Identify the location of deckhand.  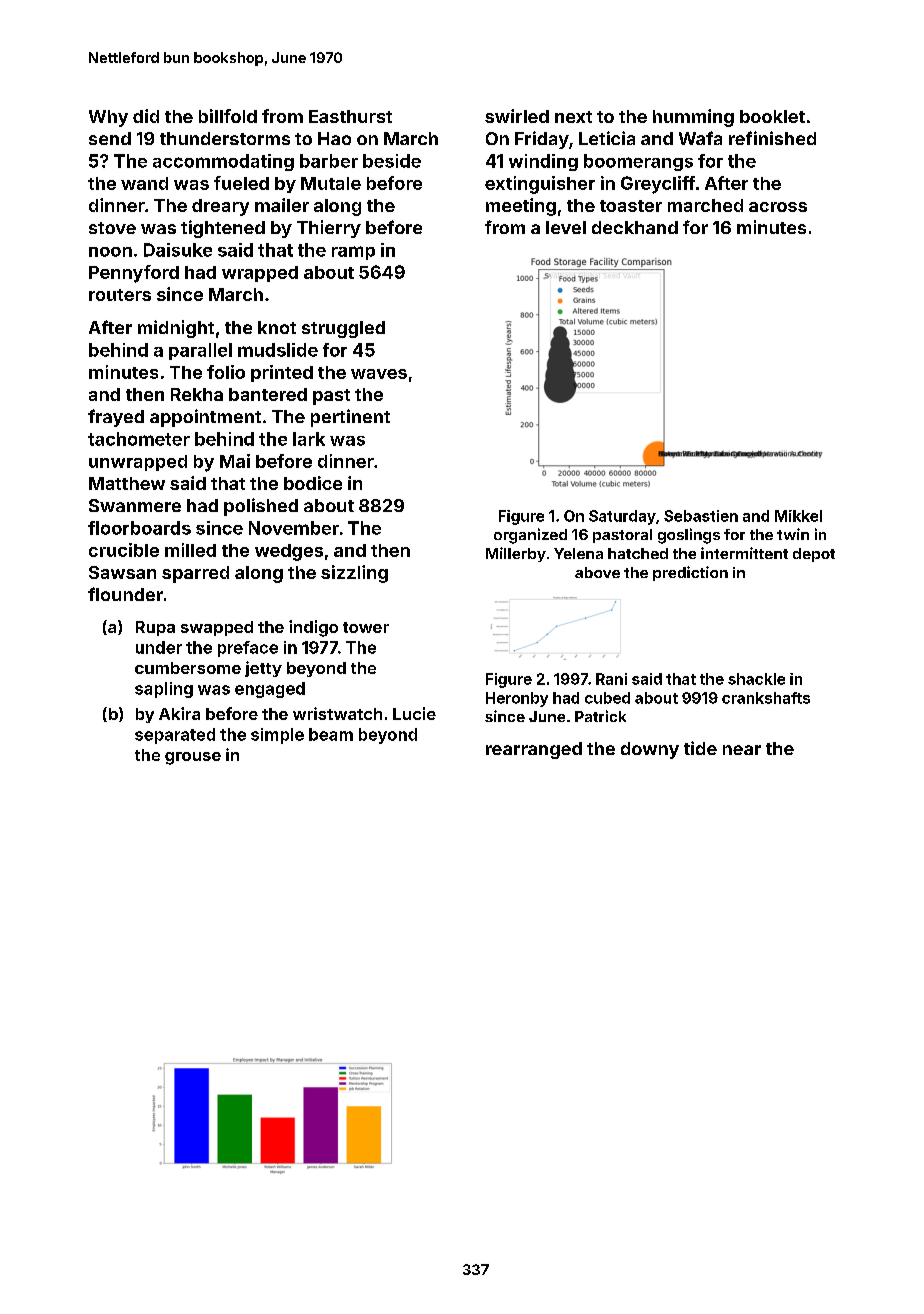
(635, 227).
